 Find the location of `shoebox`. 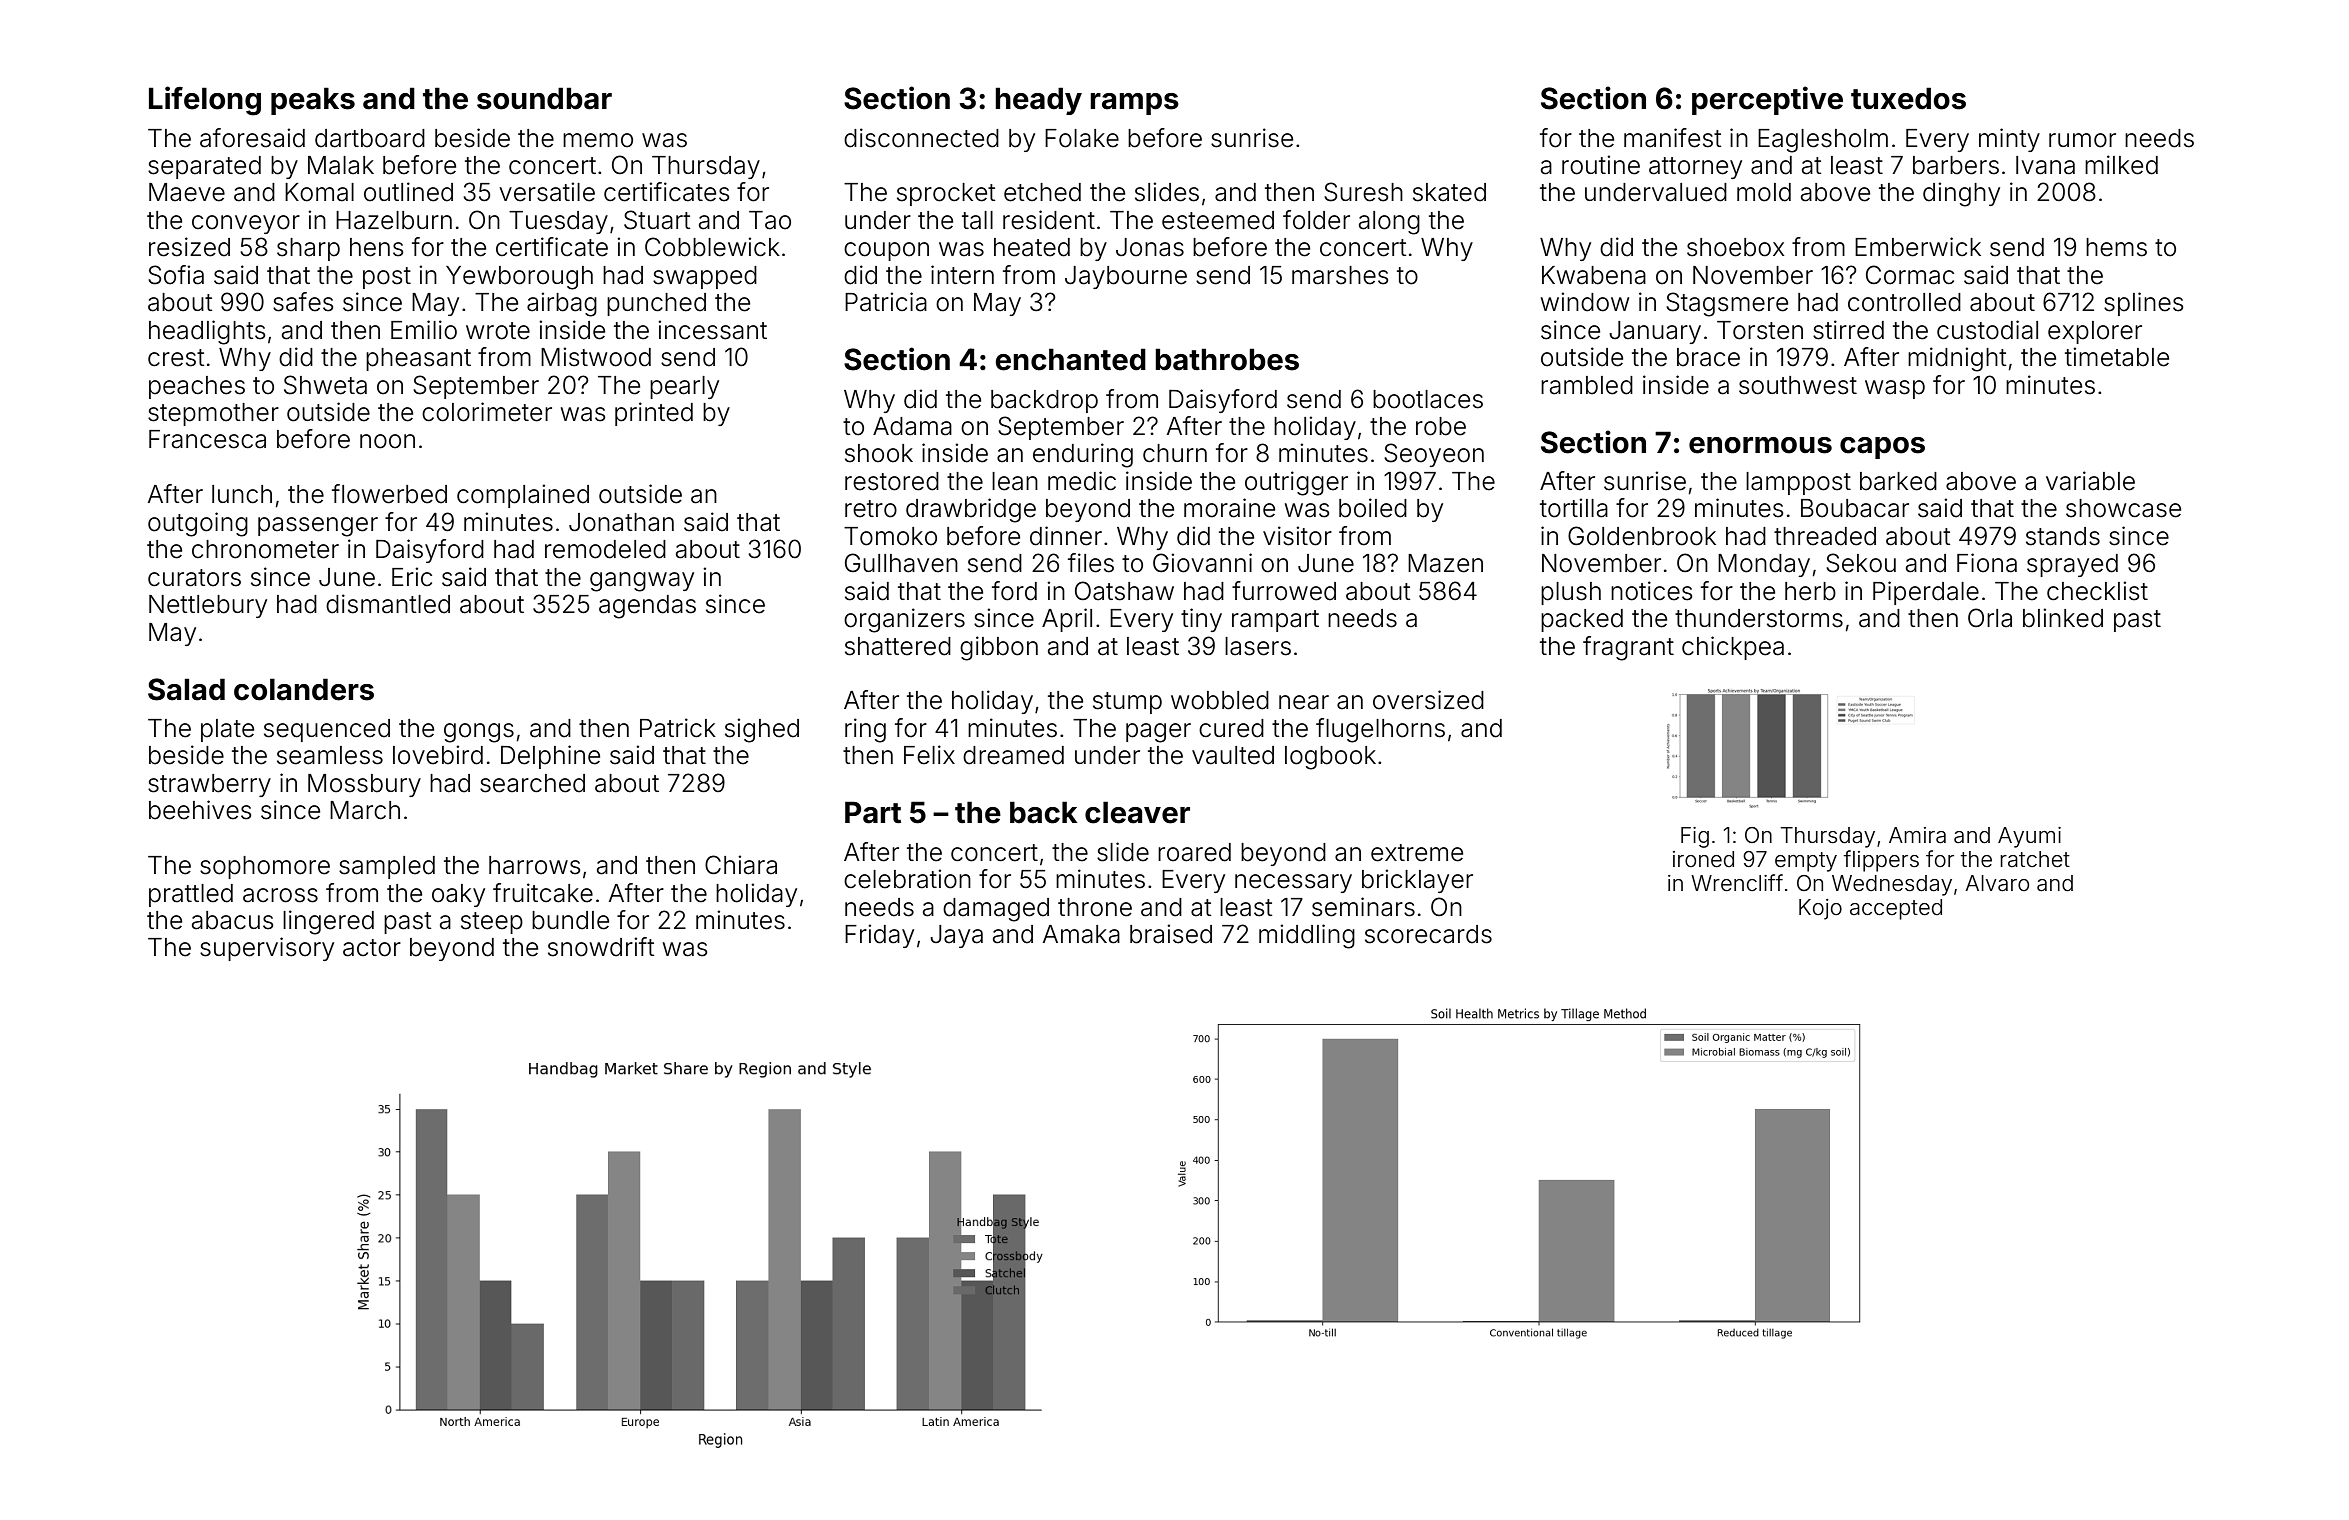

shoebox is located at coordinates (1735, 247).
